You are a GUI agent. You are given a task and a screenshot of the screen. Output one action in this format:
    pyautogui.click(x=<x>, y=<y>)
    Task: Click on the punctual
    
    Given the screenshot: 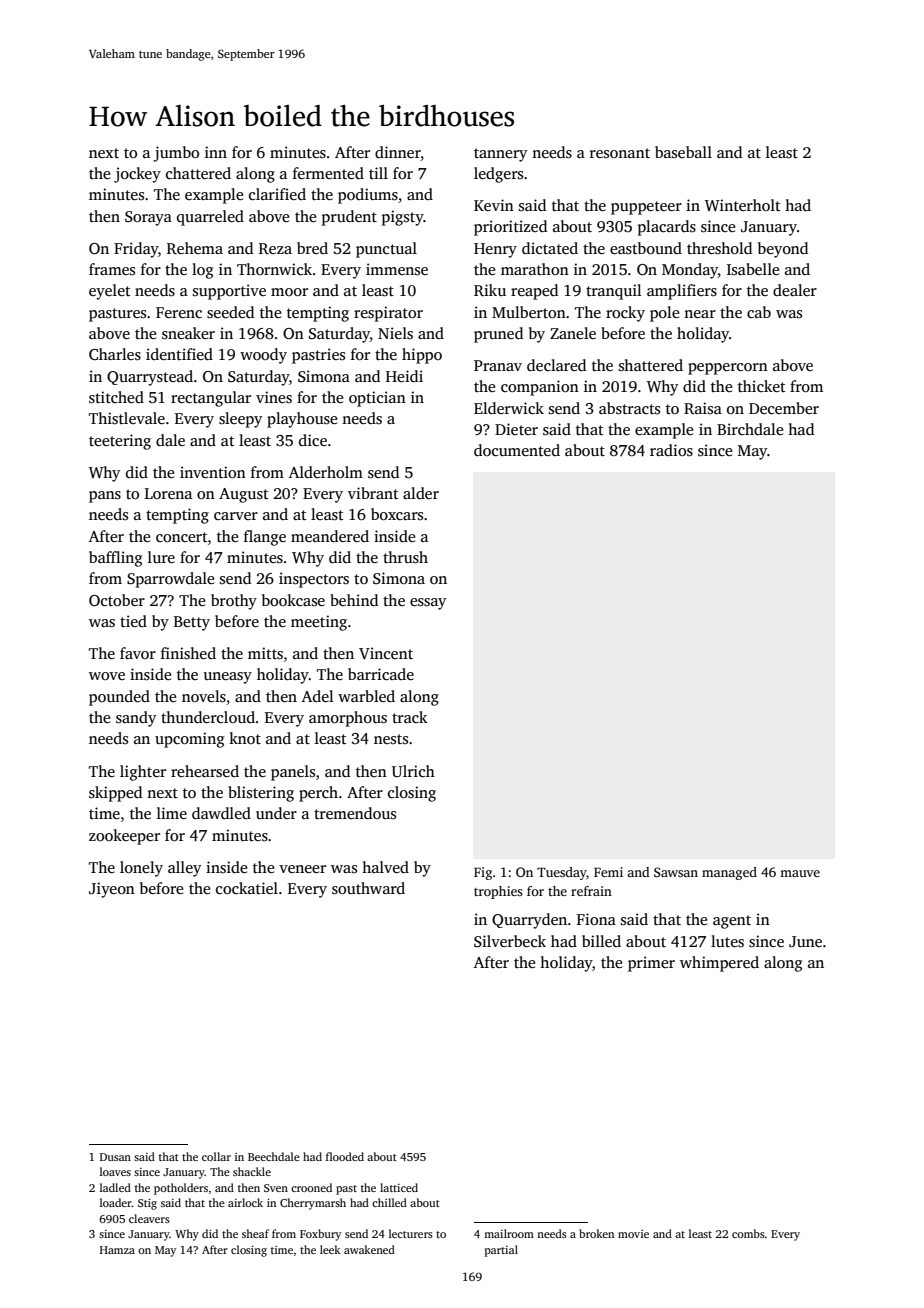 What is the action you would take?
    pyautogui.click(x=386, y=250)
